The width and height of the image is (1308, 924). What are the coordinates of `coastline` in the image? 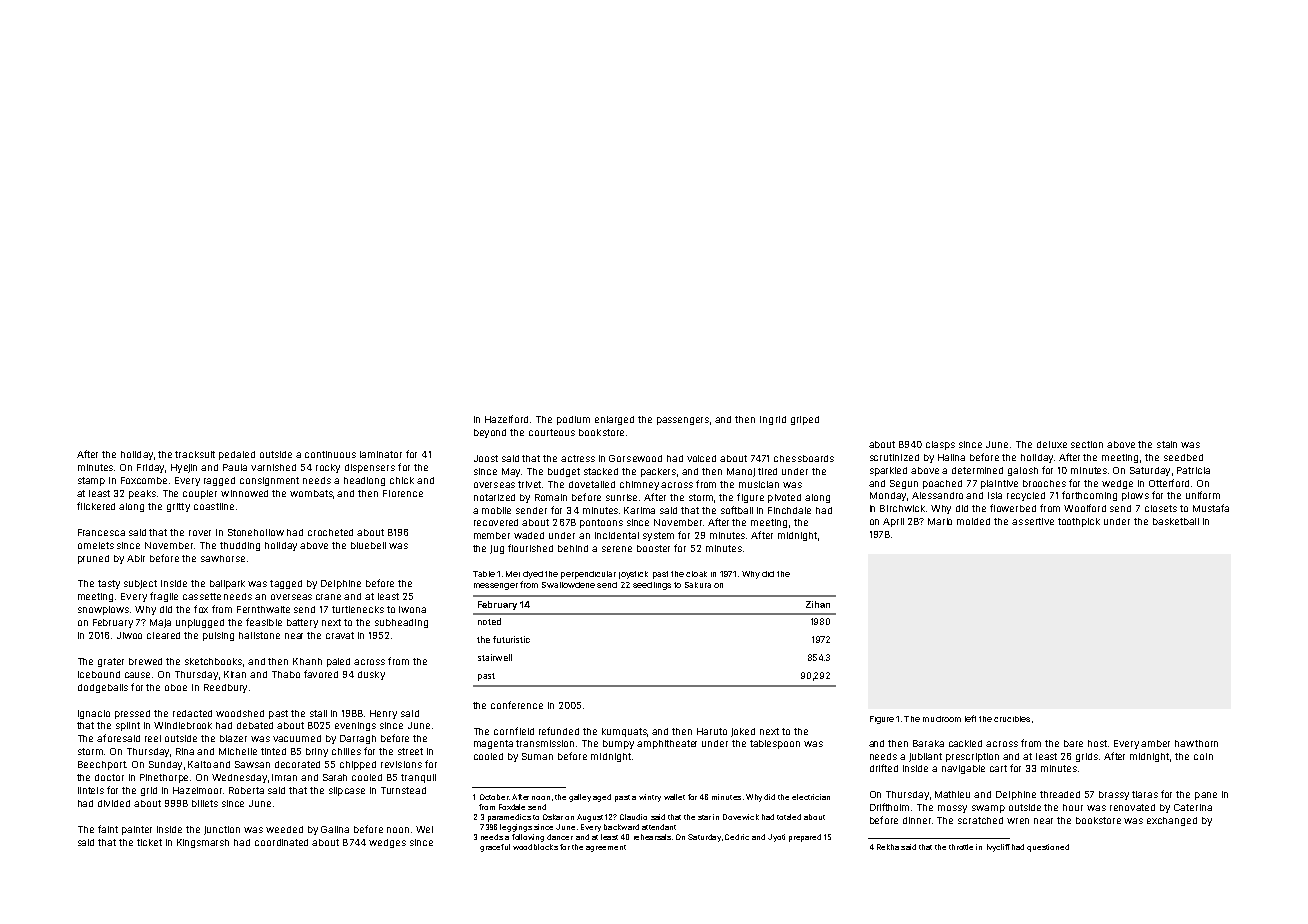 It's located at (214, 506).
